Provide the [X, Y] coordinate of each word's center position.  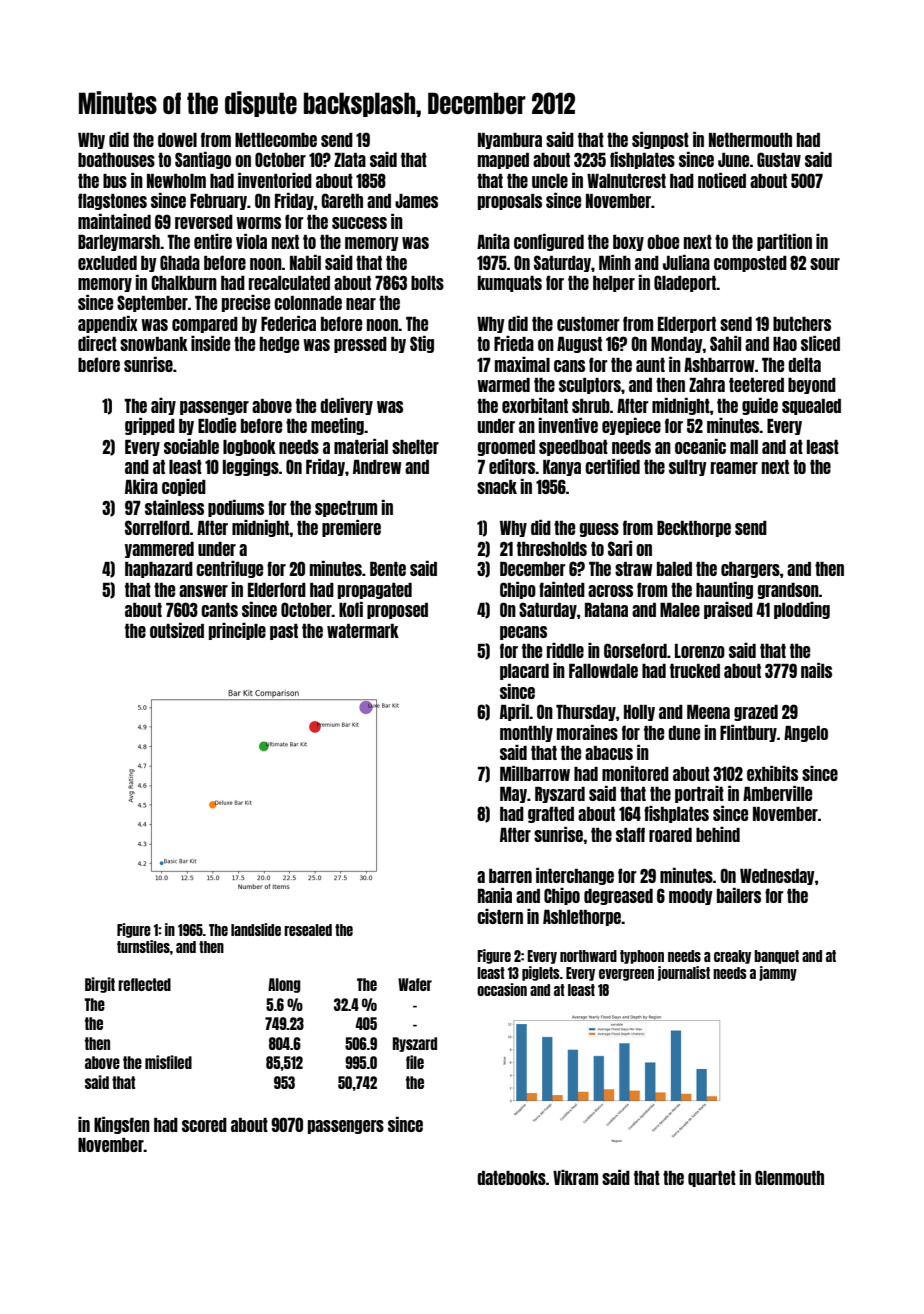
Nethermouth [750, 140]
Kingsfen [122, 1125]
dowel [177, 140]
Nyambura [510, 141]
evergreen [626, 975]
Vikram [575, 1177]
